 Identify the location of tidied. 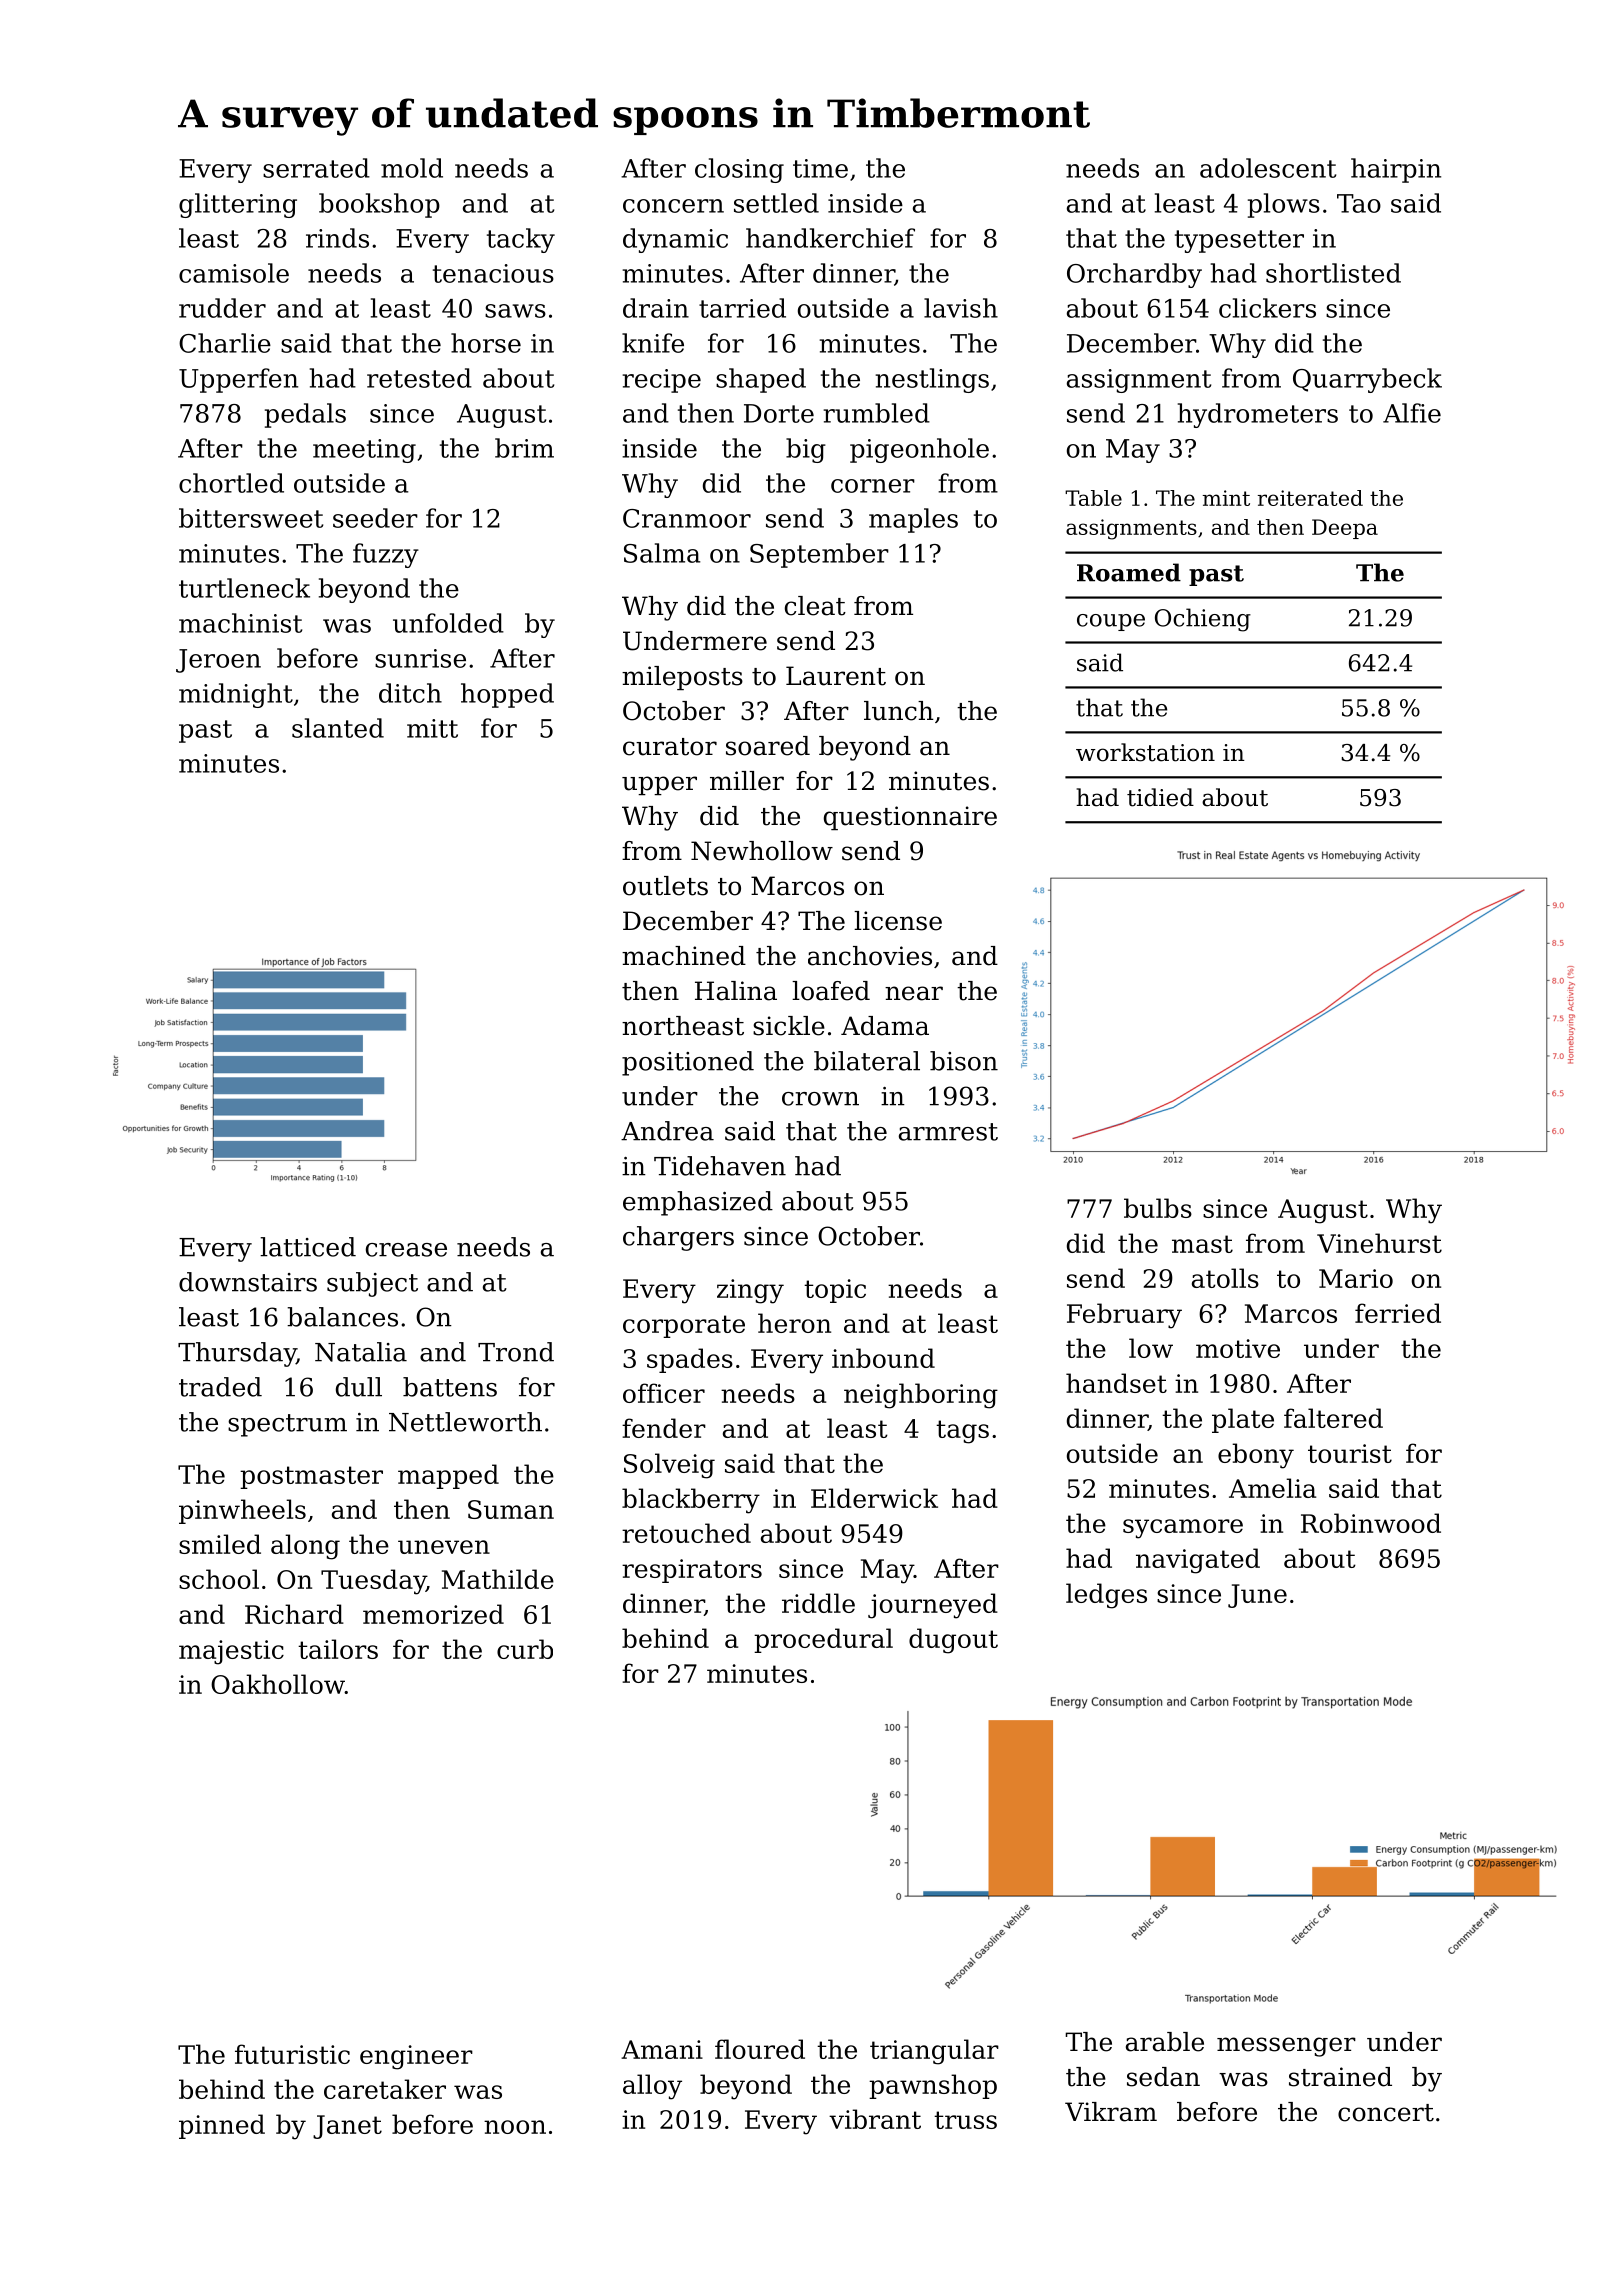
(1160, 797).
